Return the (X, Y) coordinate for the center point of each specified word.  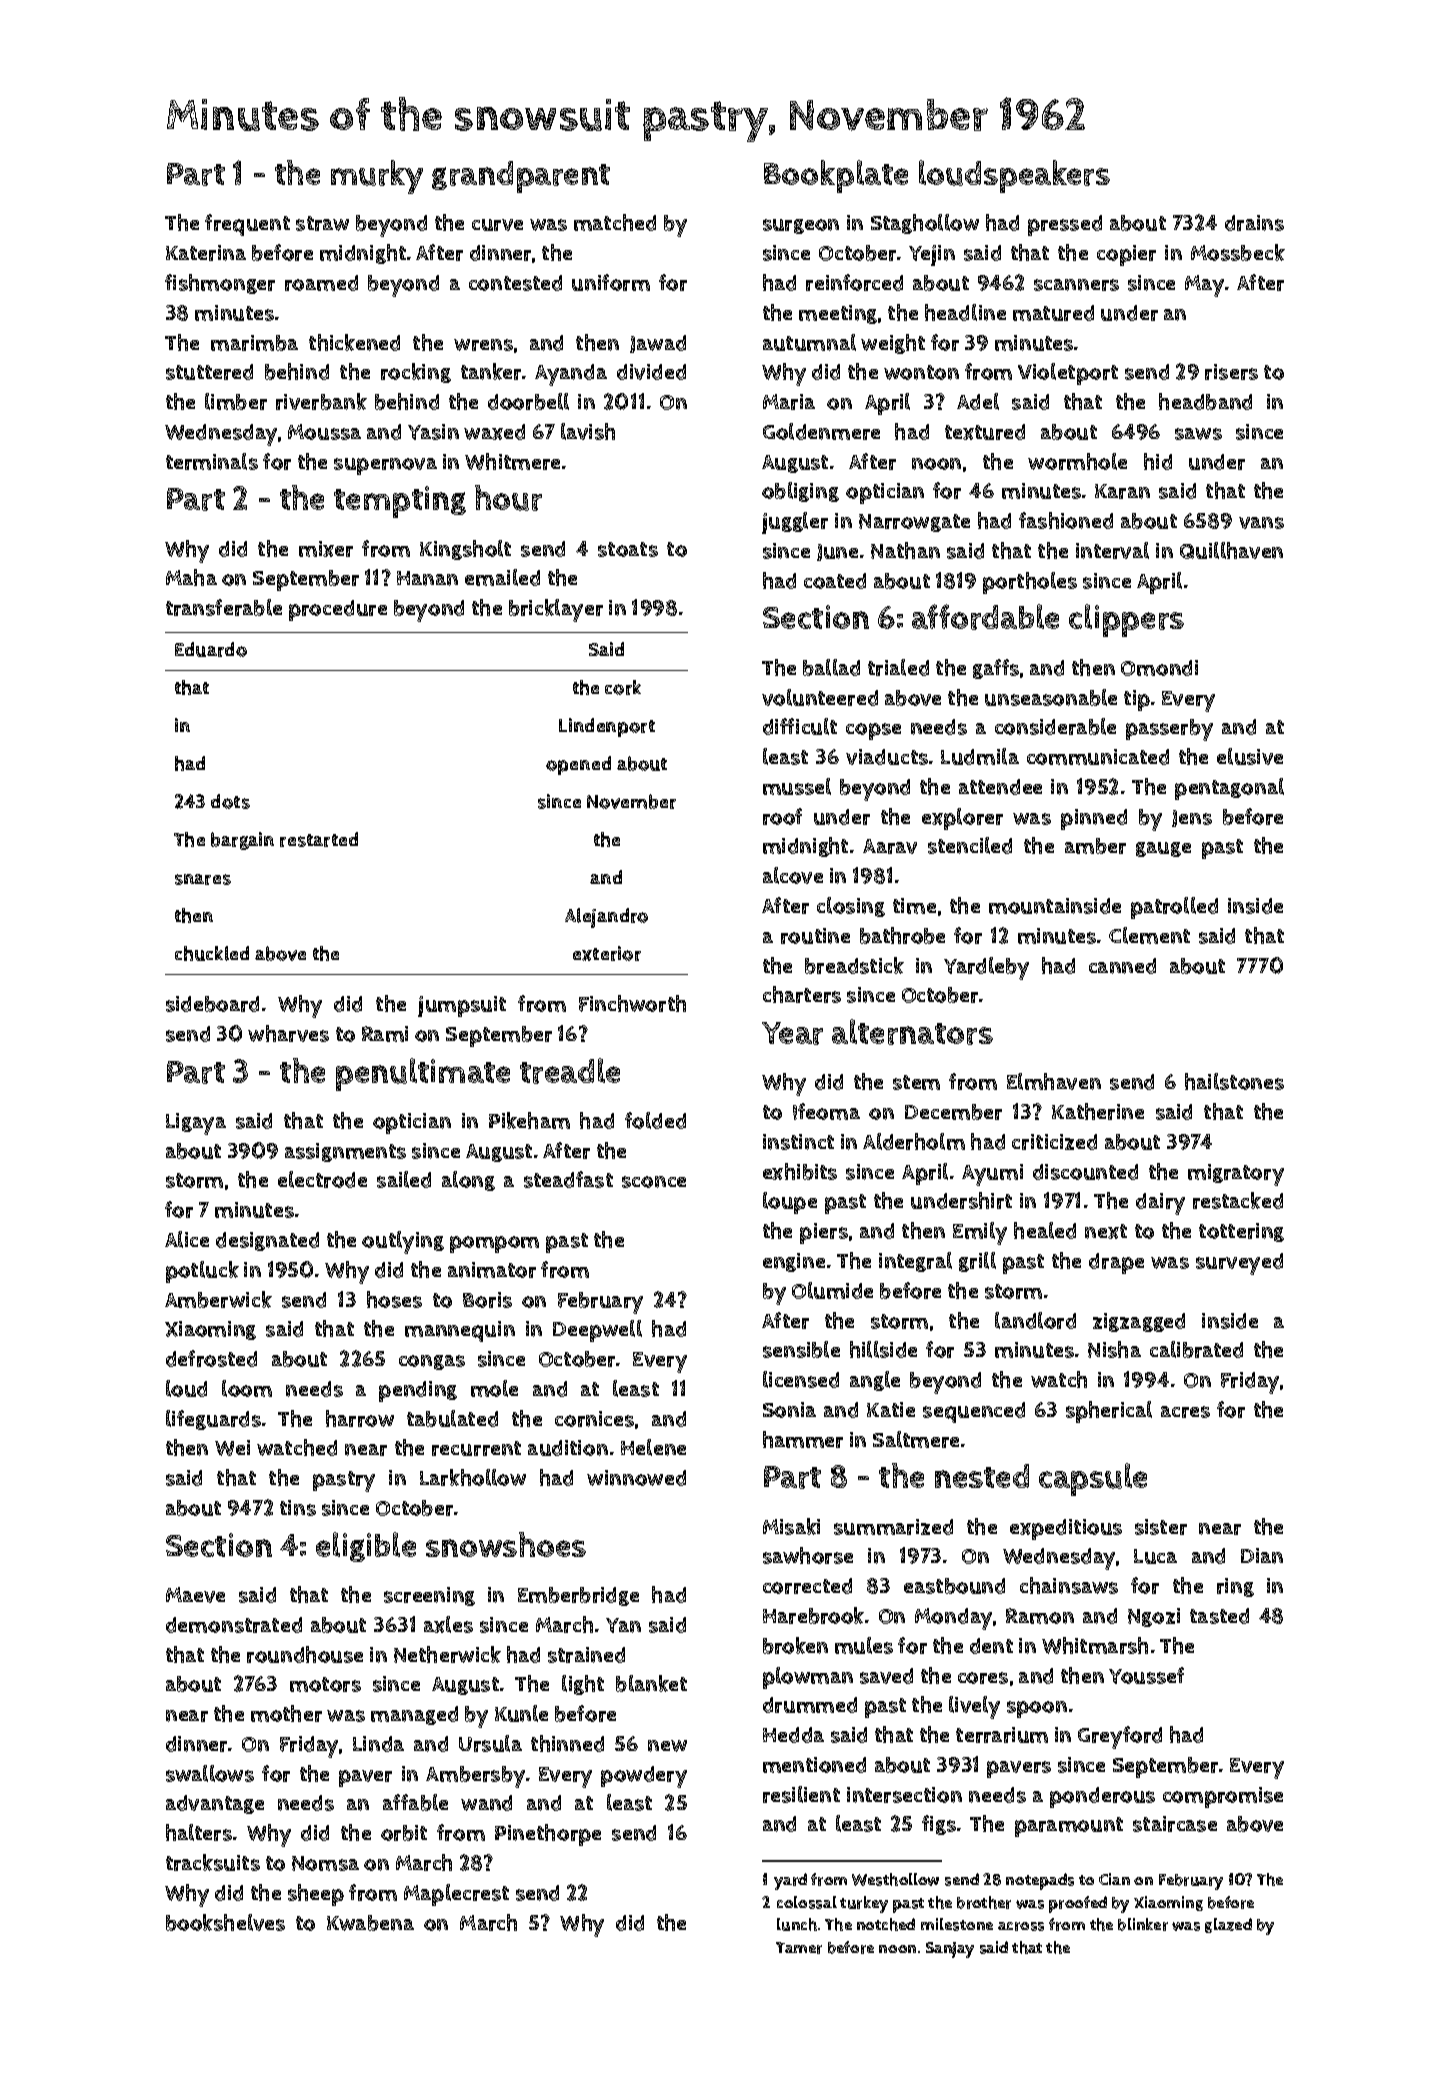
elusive (1250, 756)
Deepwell (597, 1331)
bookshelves (225, 1922)
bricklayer (556, 610)
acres (1185, 1412)
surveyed (1239, 1264)
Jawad (658, 344)
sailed (404, 1179)
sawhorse (808, 1555)
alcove (793, 875)
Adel (978, 401)
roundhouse (305, 1654)
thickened (354, 342)
